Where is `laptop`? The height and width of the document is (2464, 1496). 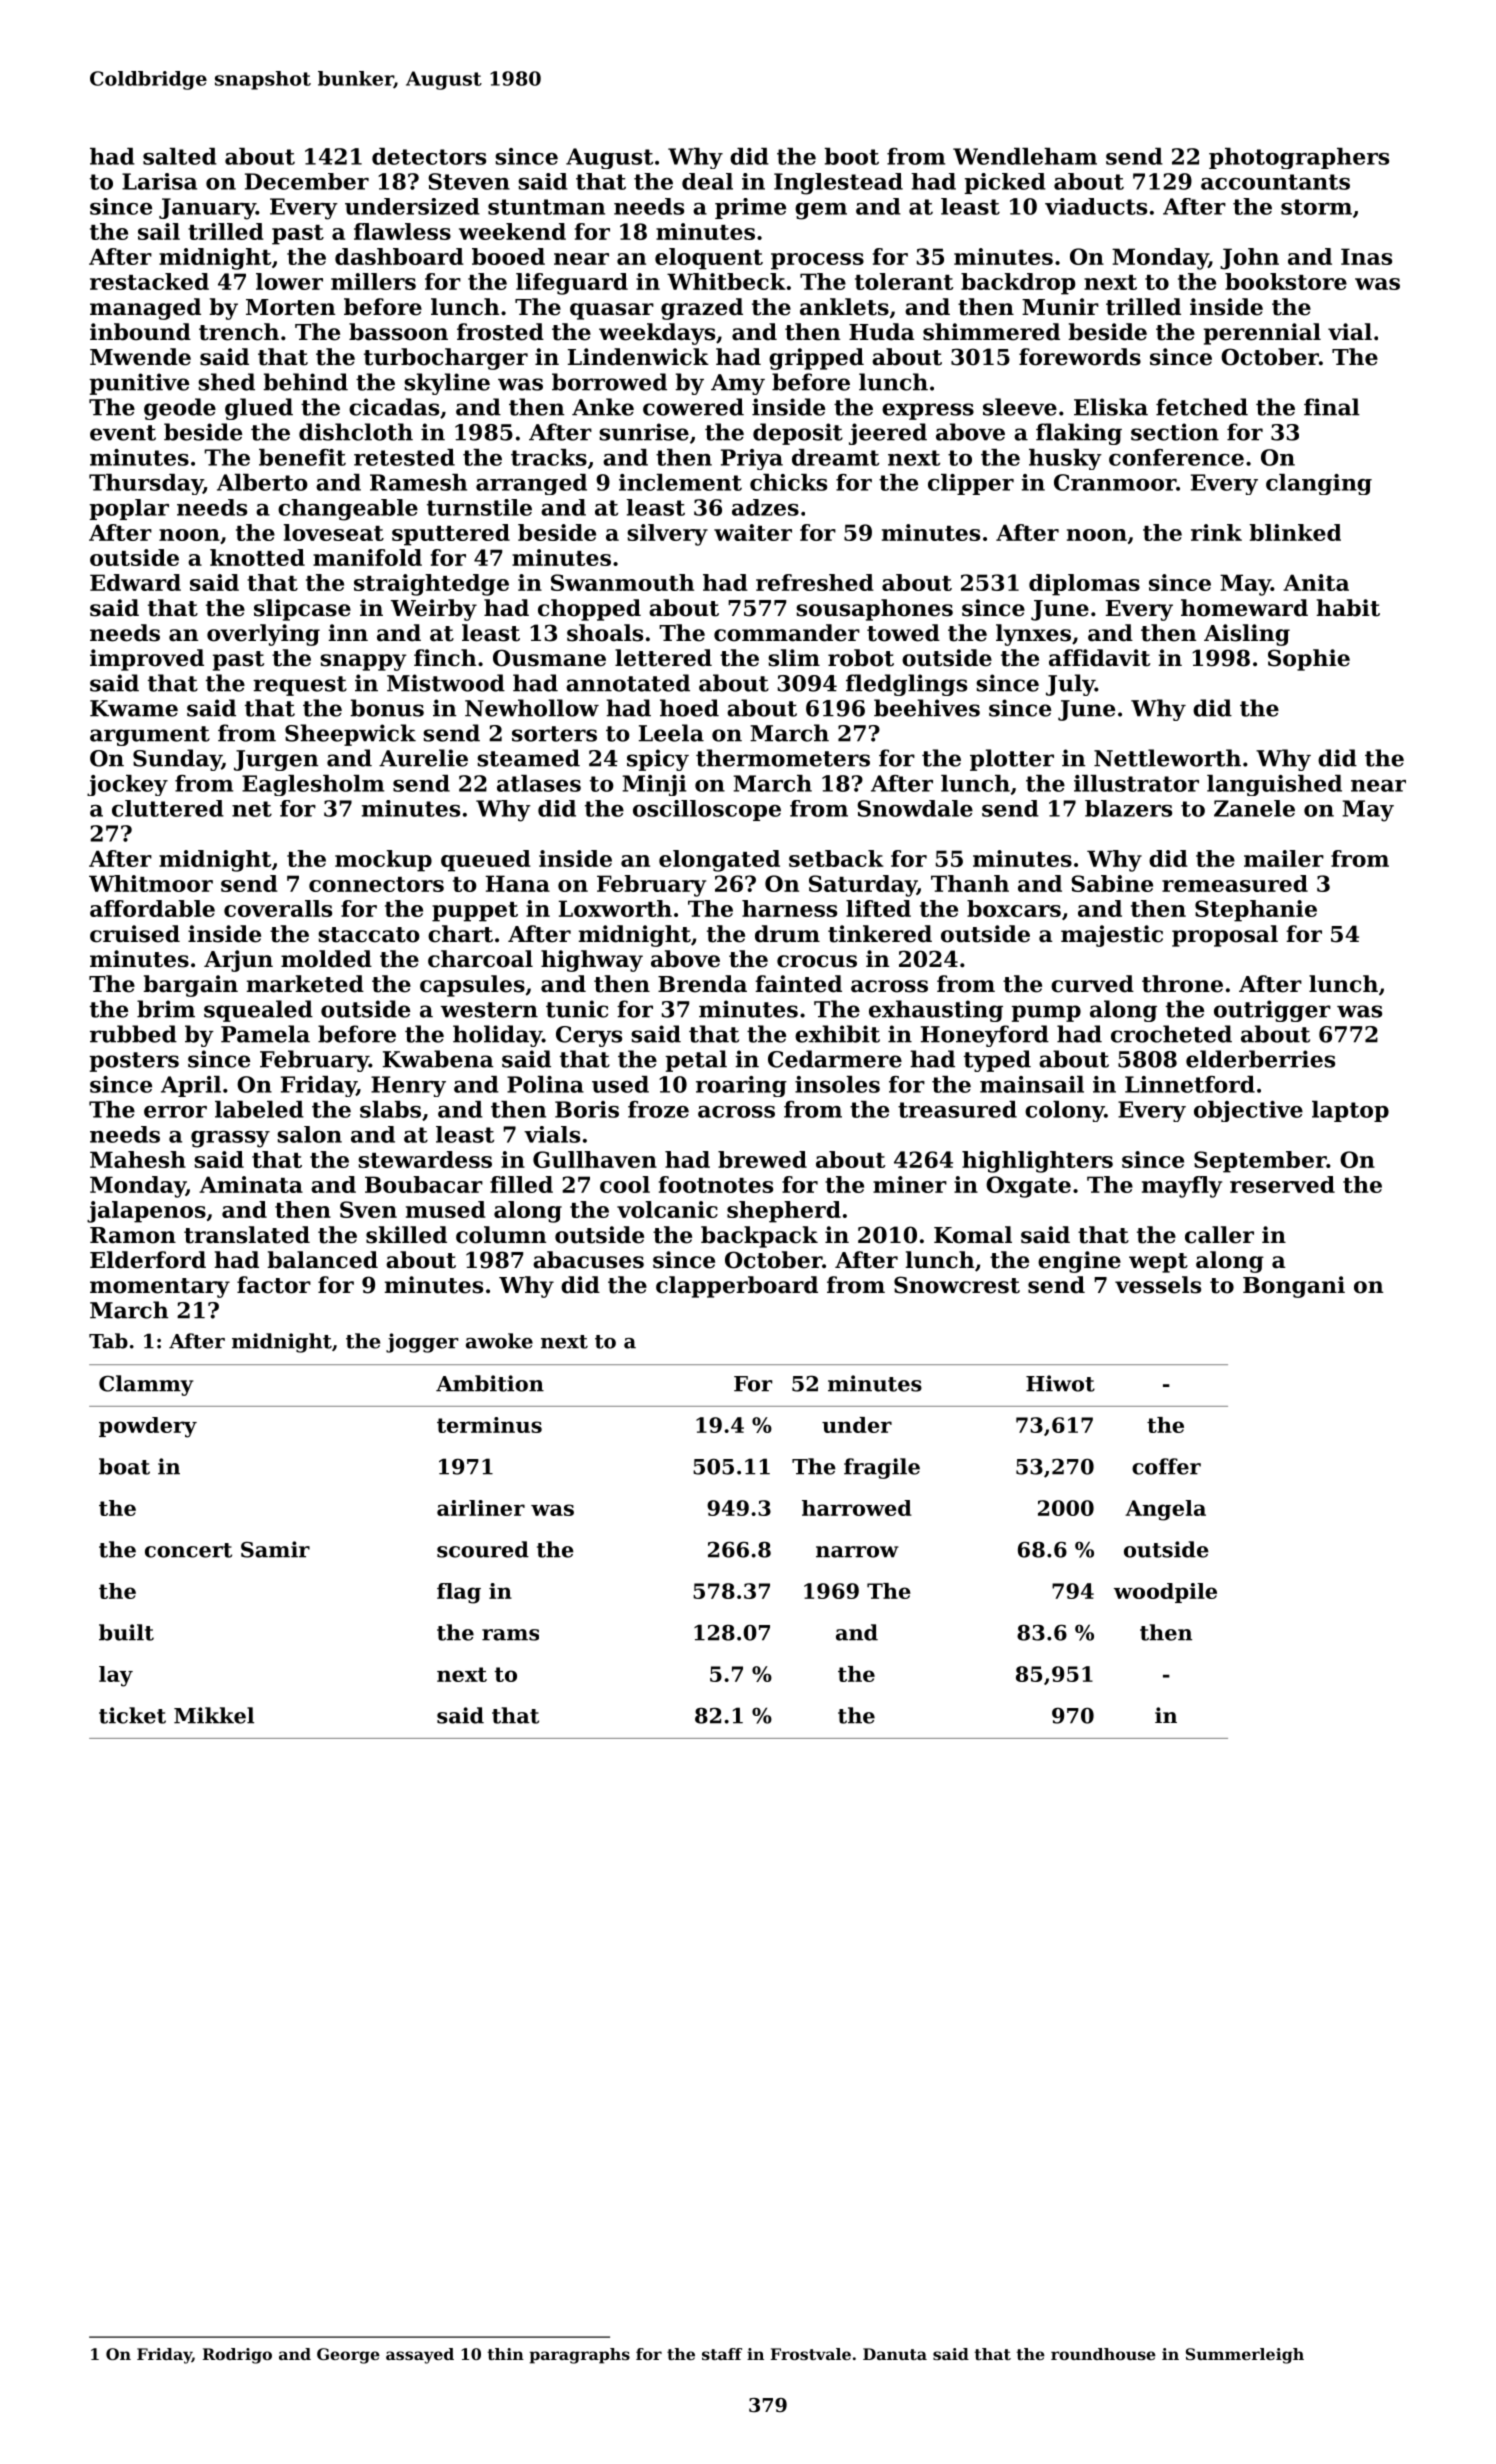 laptop is located at coordinates (1350, 1111).
